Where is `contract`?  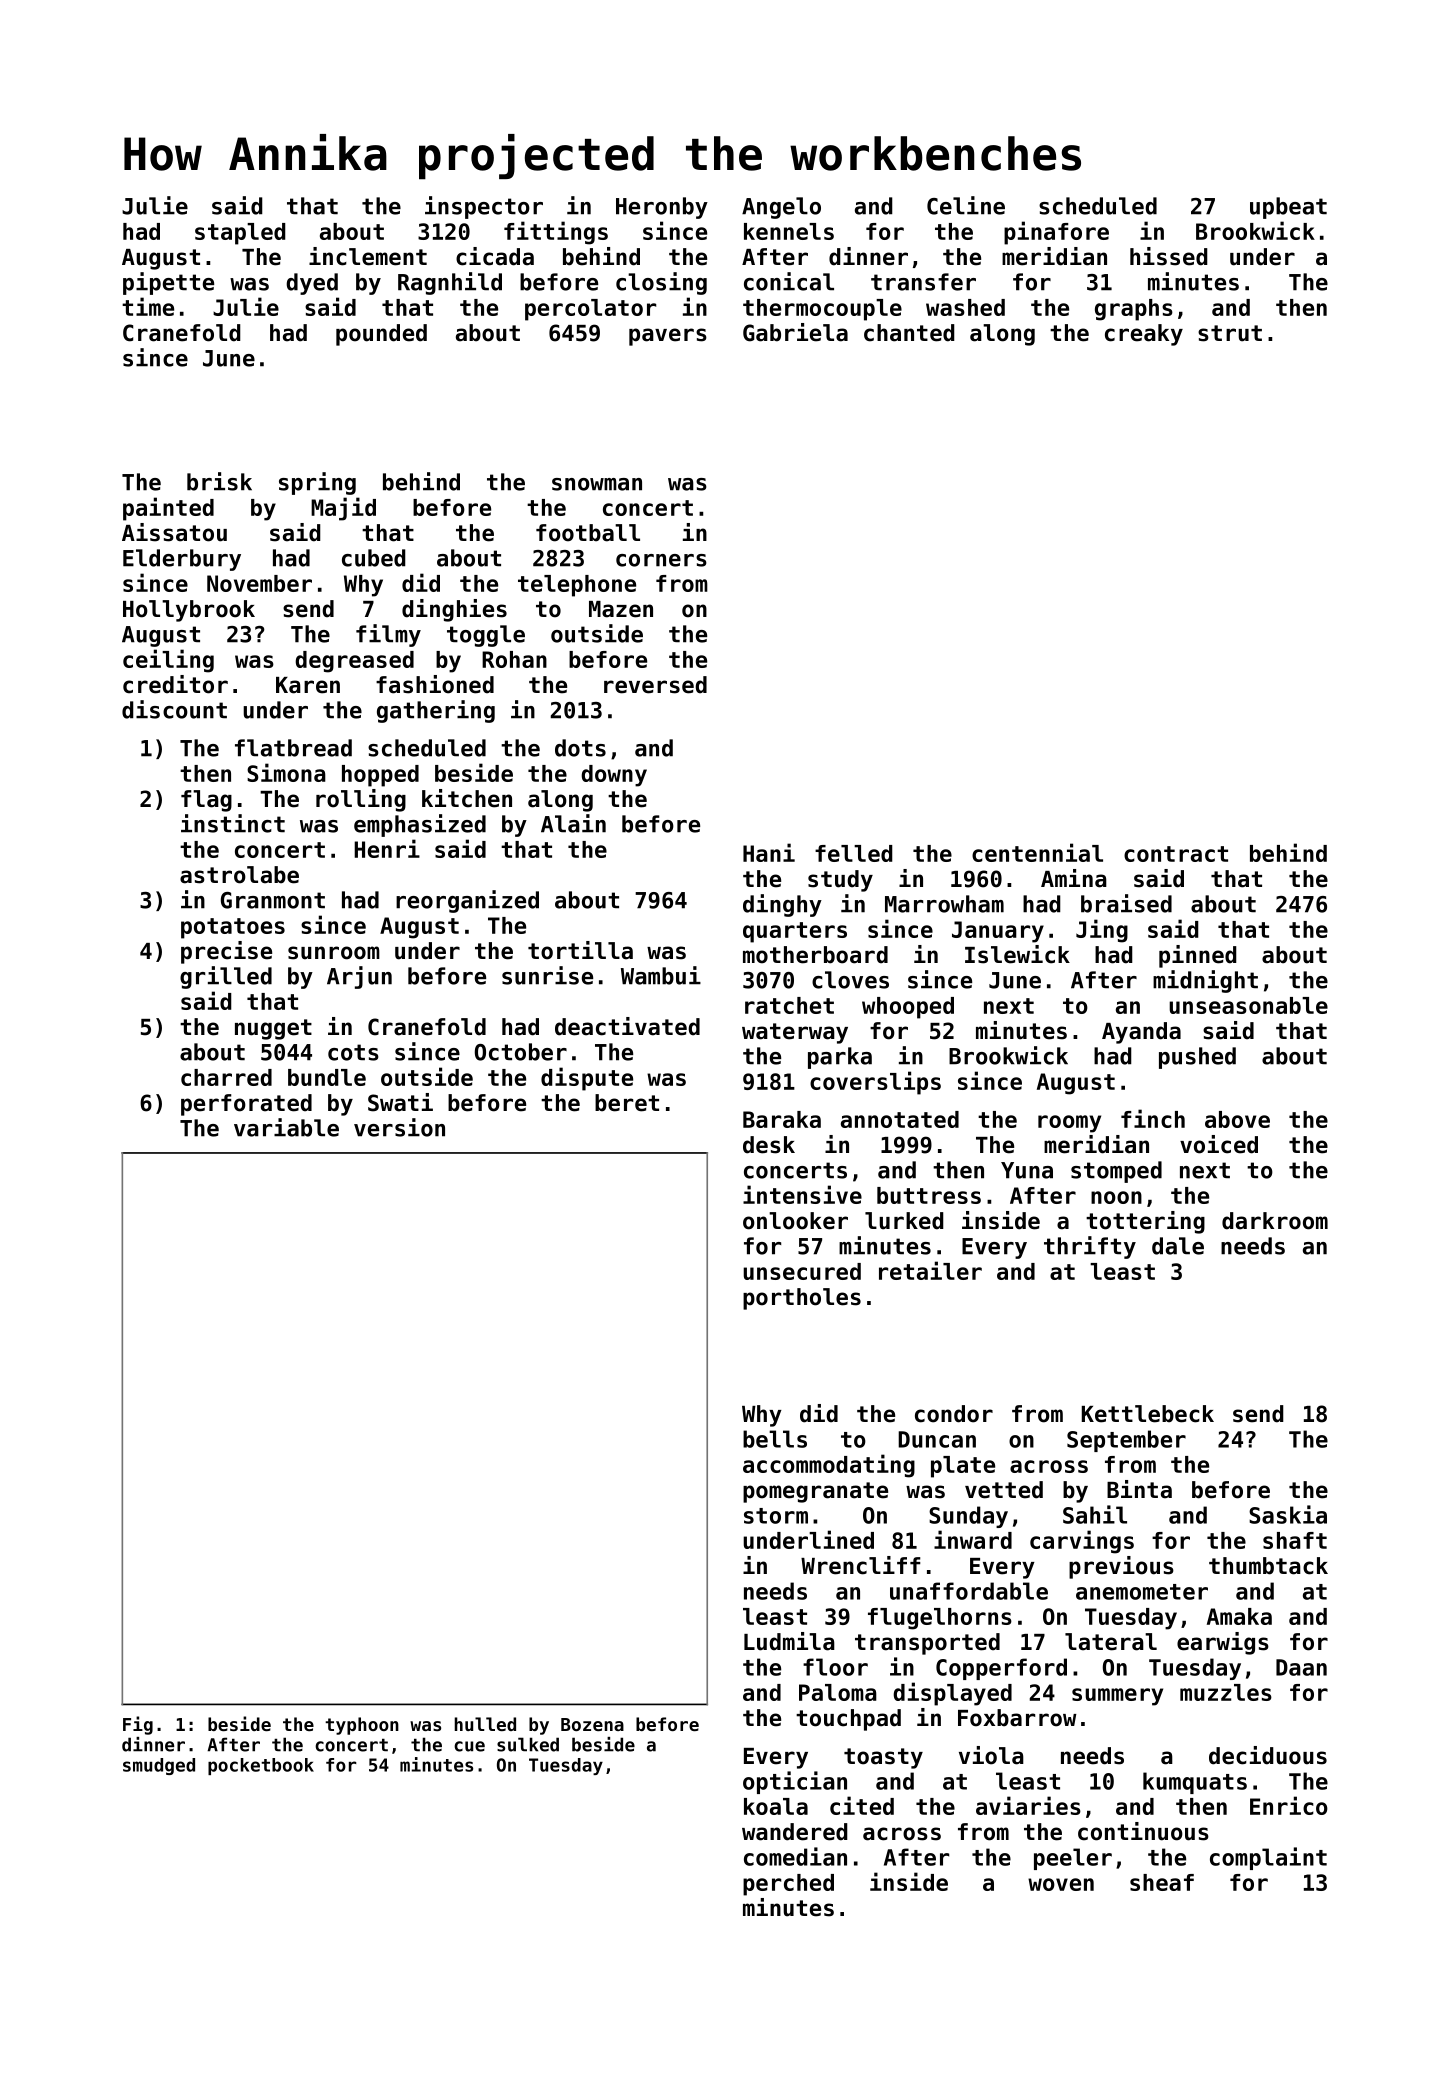
contract is located at coordinates (1176, 854).
